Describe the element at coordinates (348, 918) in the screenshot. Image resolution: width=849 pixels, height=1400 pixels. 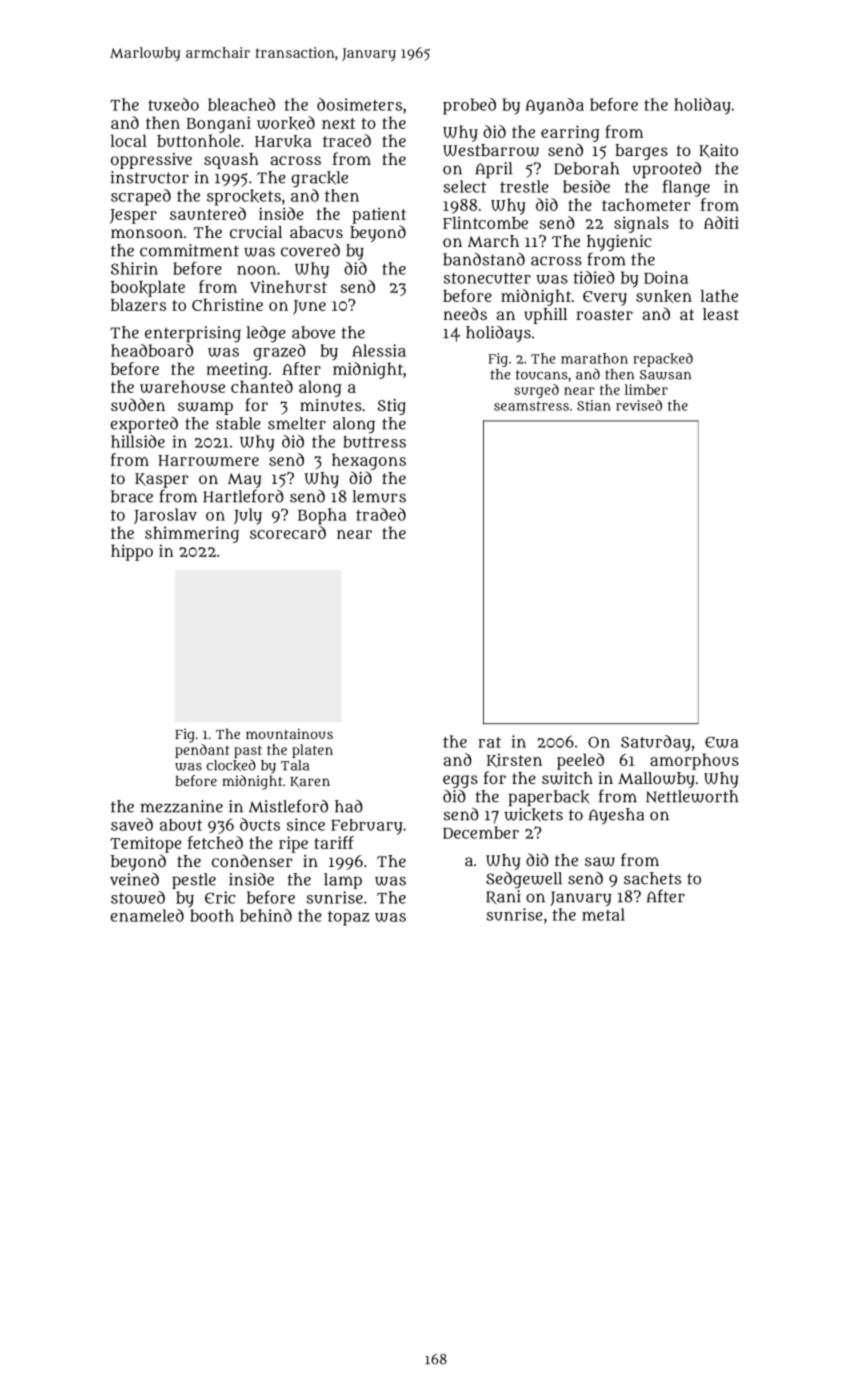
I see `topaz` at that location.
